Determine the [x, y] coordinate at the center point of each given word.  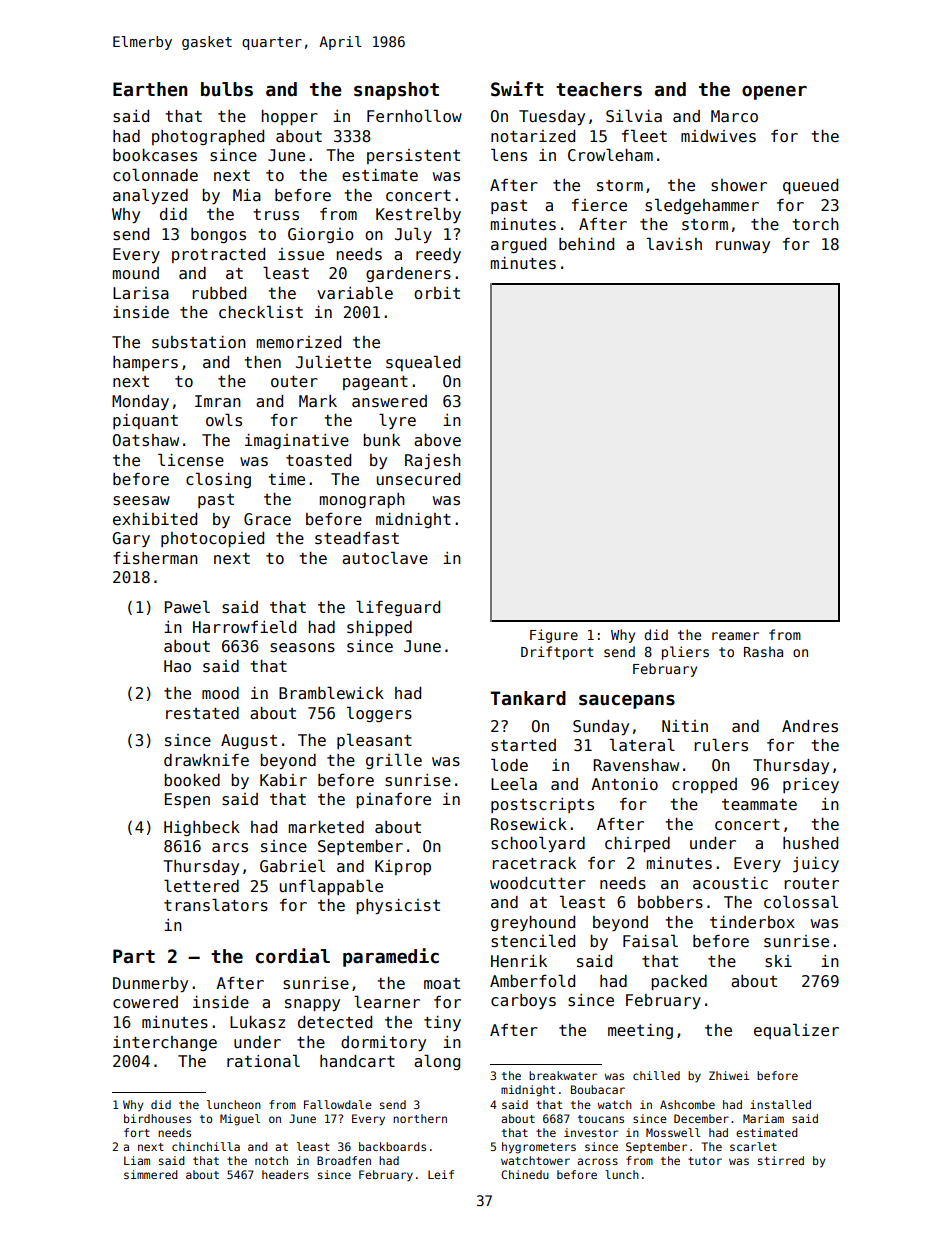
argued [518, 245]
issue [301, 254]
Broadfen [344, 1160]
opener [774, 93]
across [597, 1161]
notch [271, 1160]
